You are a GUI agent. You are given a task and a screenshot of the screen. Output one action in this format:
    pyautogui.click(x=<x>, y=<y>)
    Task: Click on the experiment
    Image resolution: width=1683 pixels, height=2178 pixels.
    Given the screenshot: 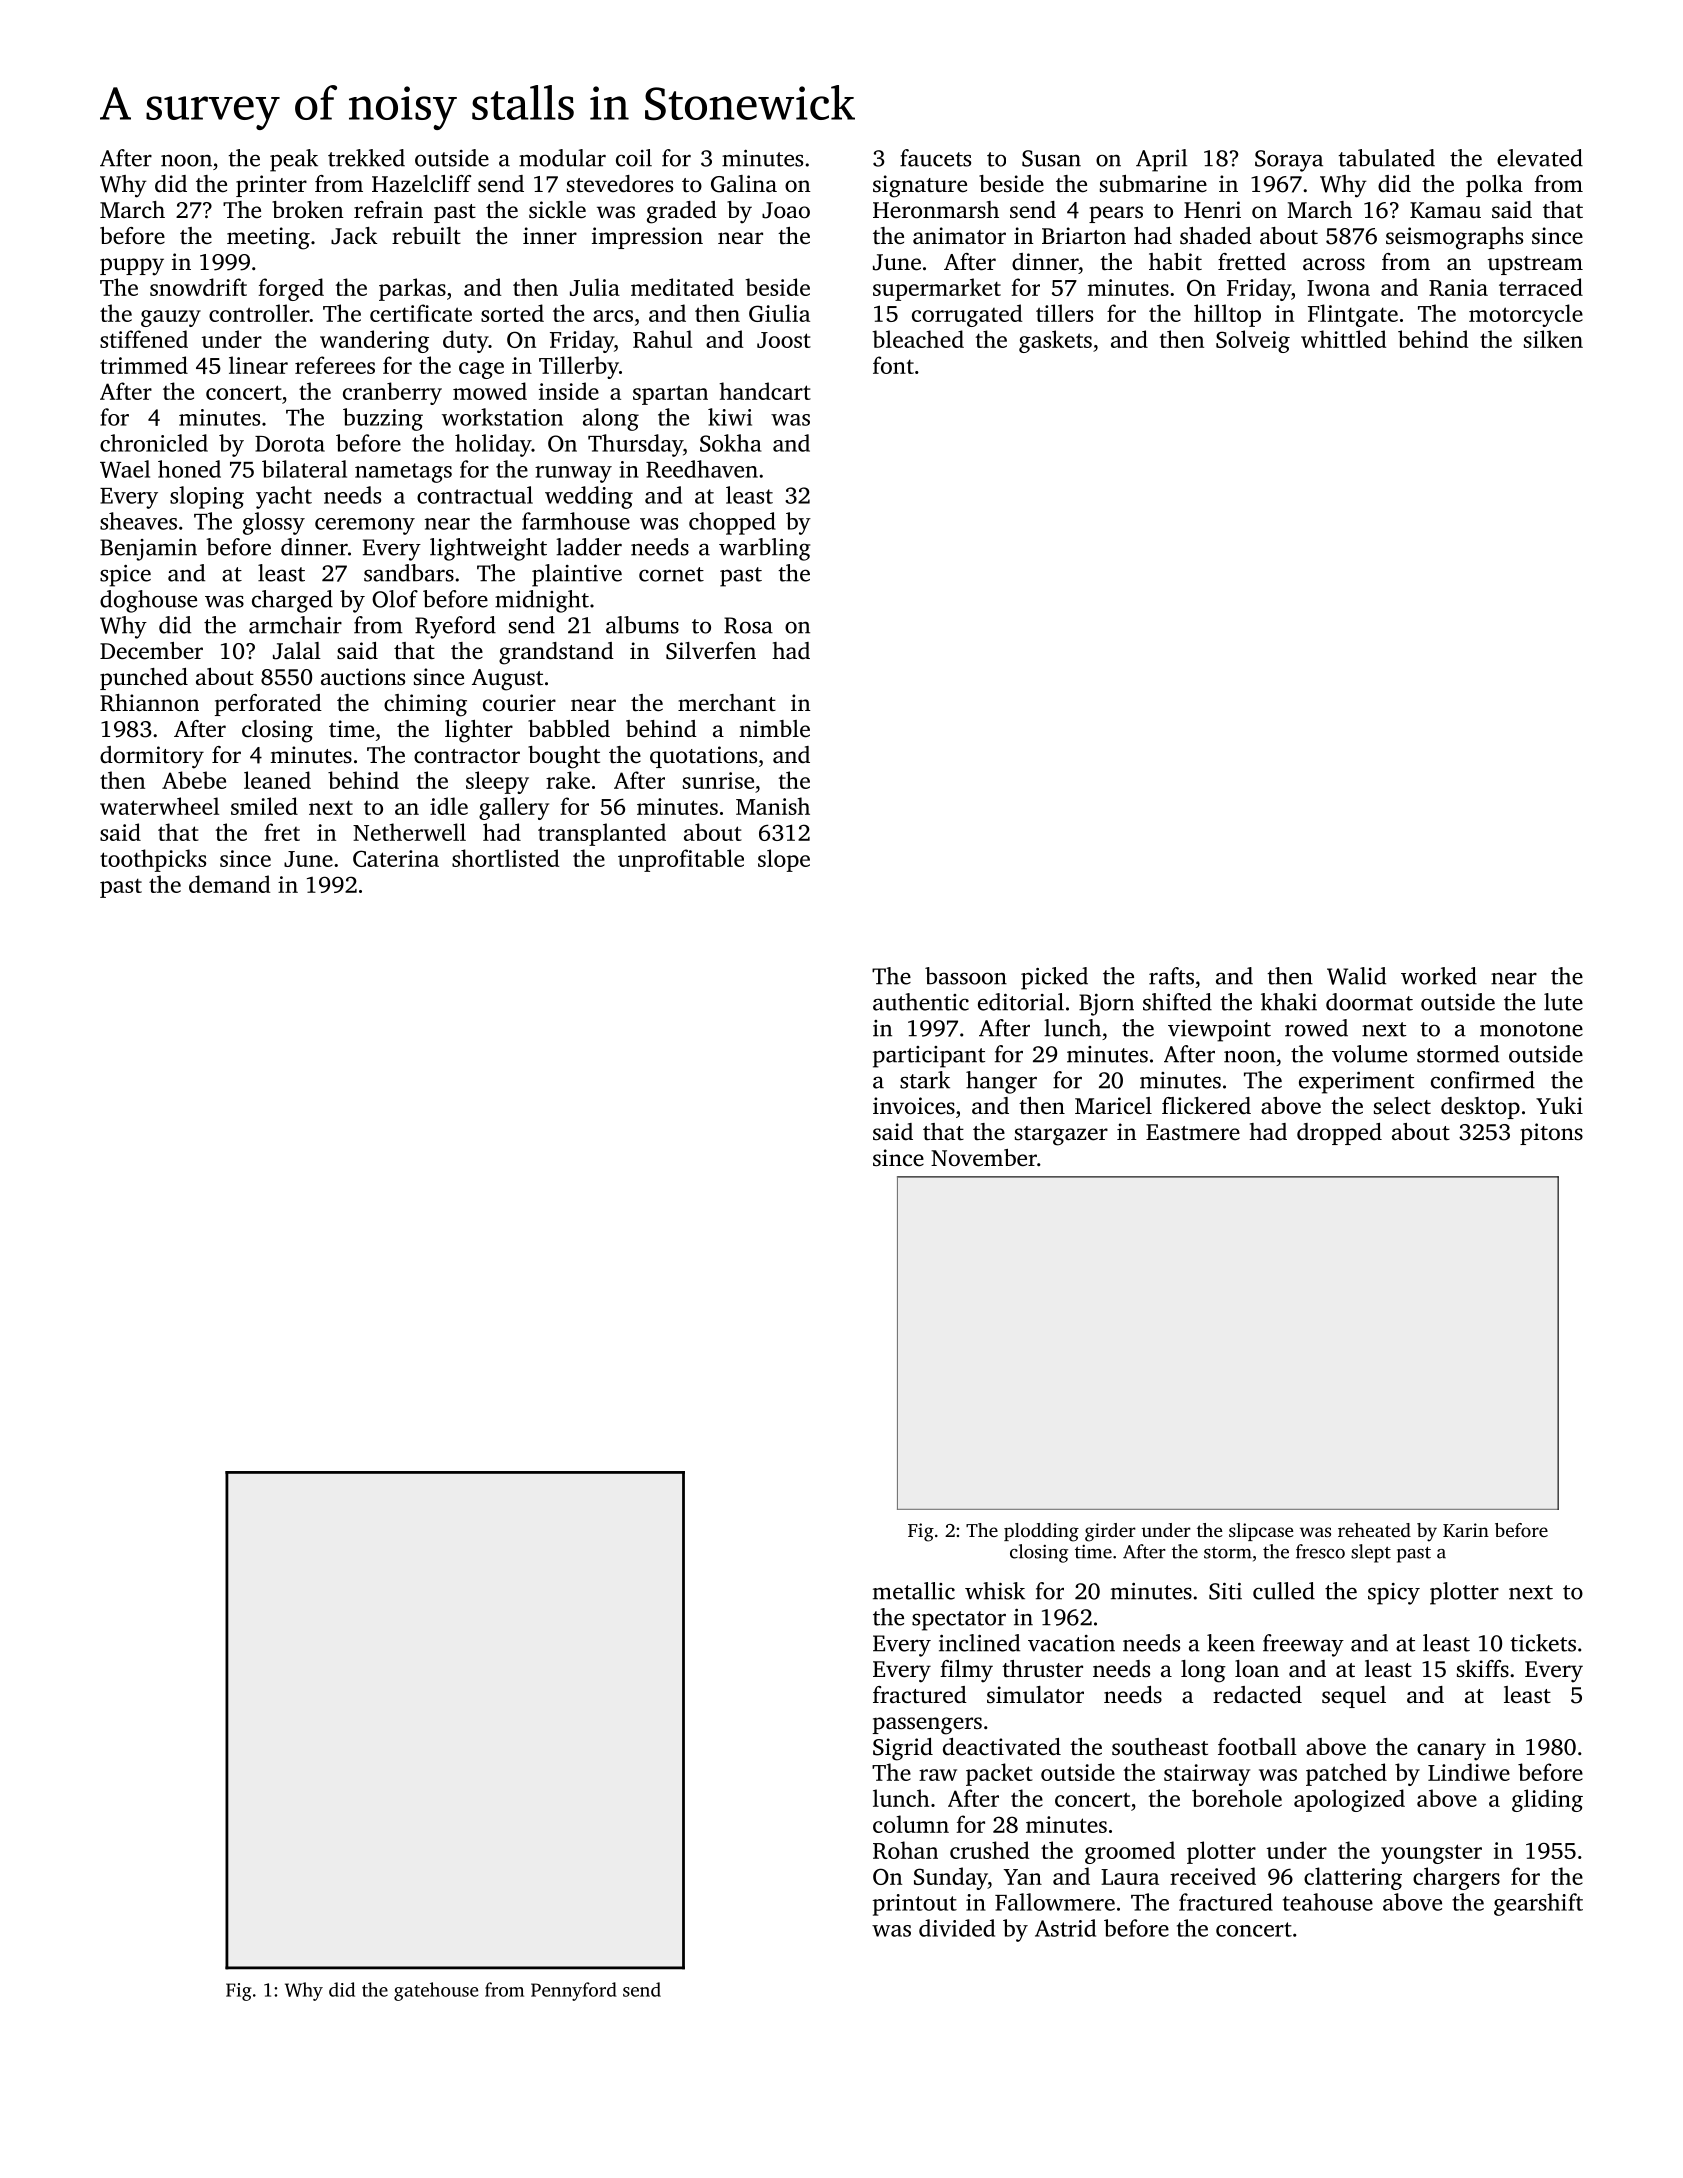 What is the action you would take?
    pyautogui.click(x=1356, y=1083)
